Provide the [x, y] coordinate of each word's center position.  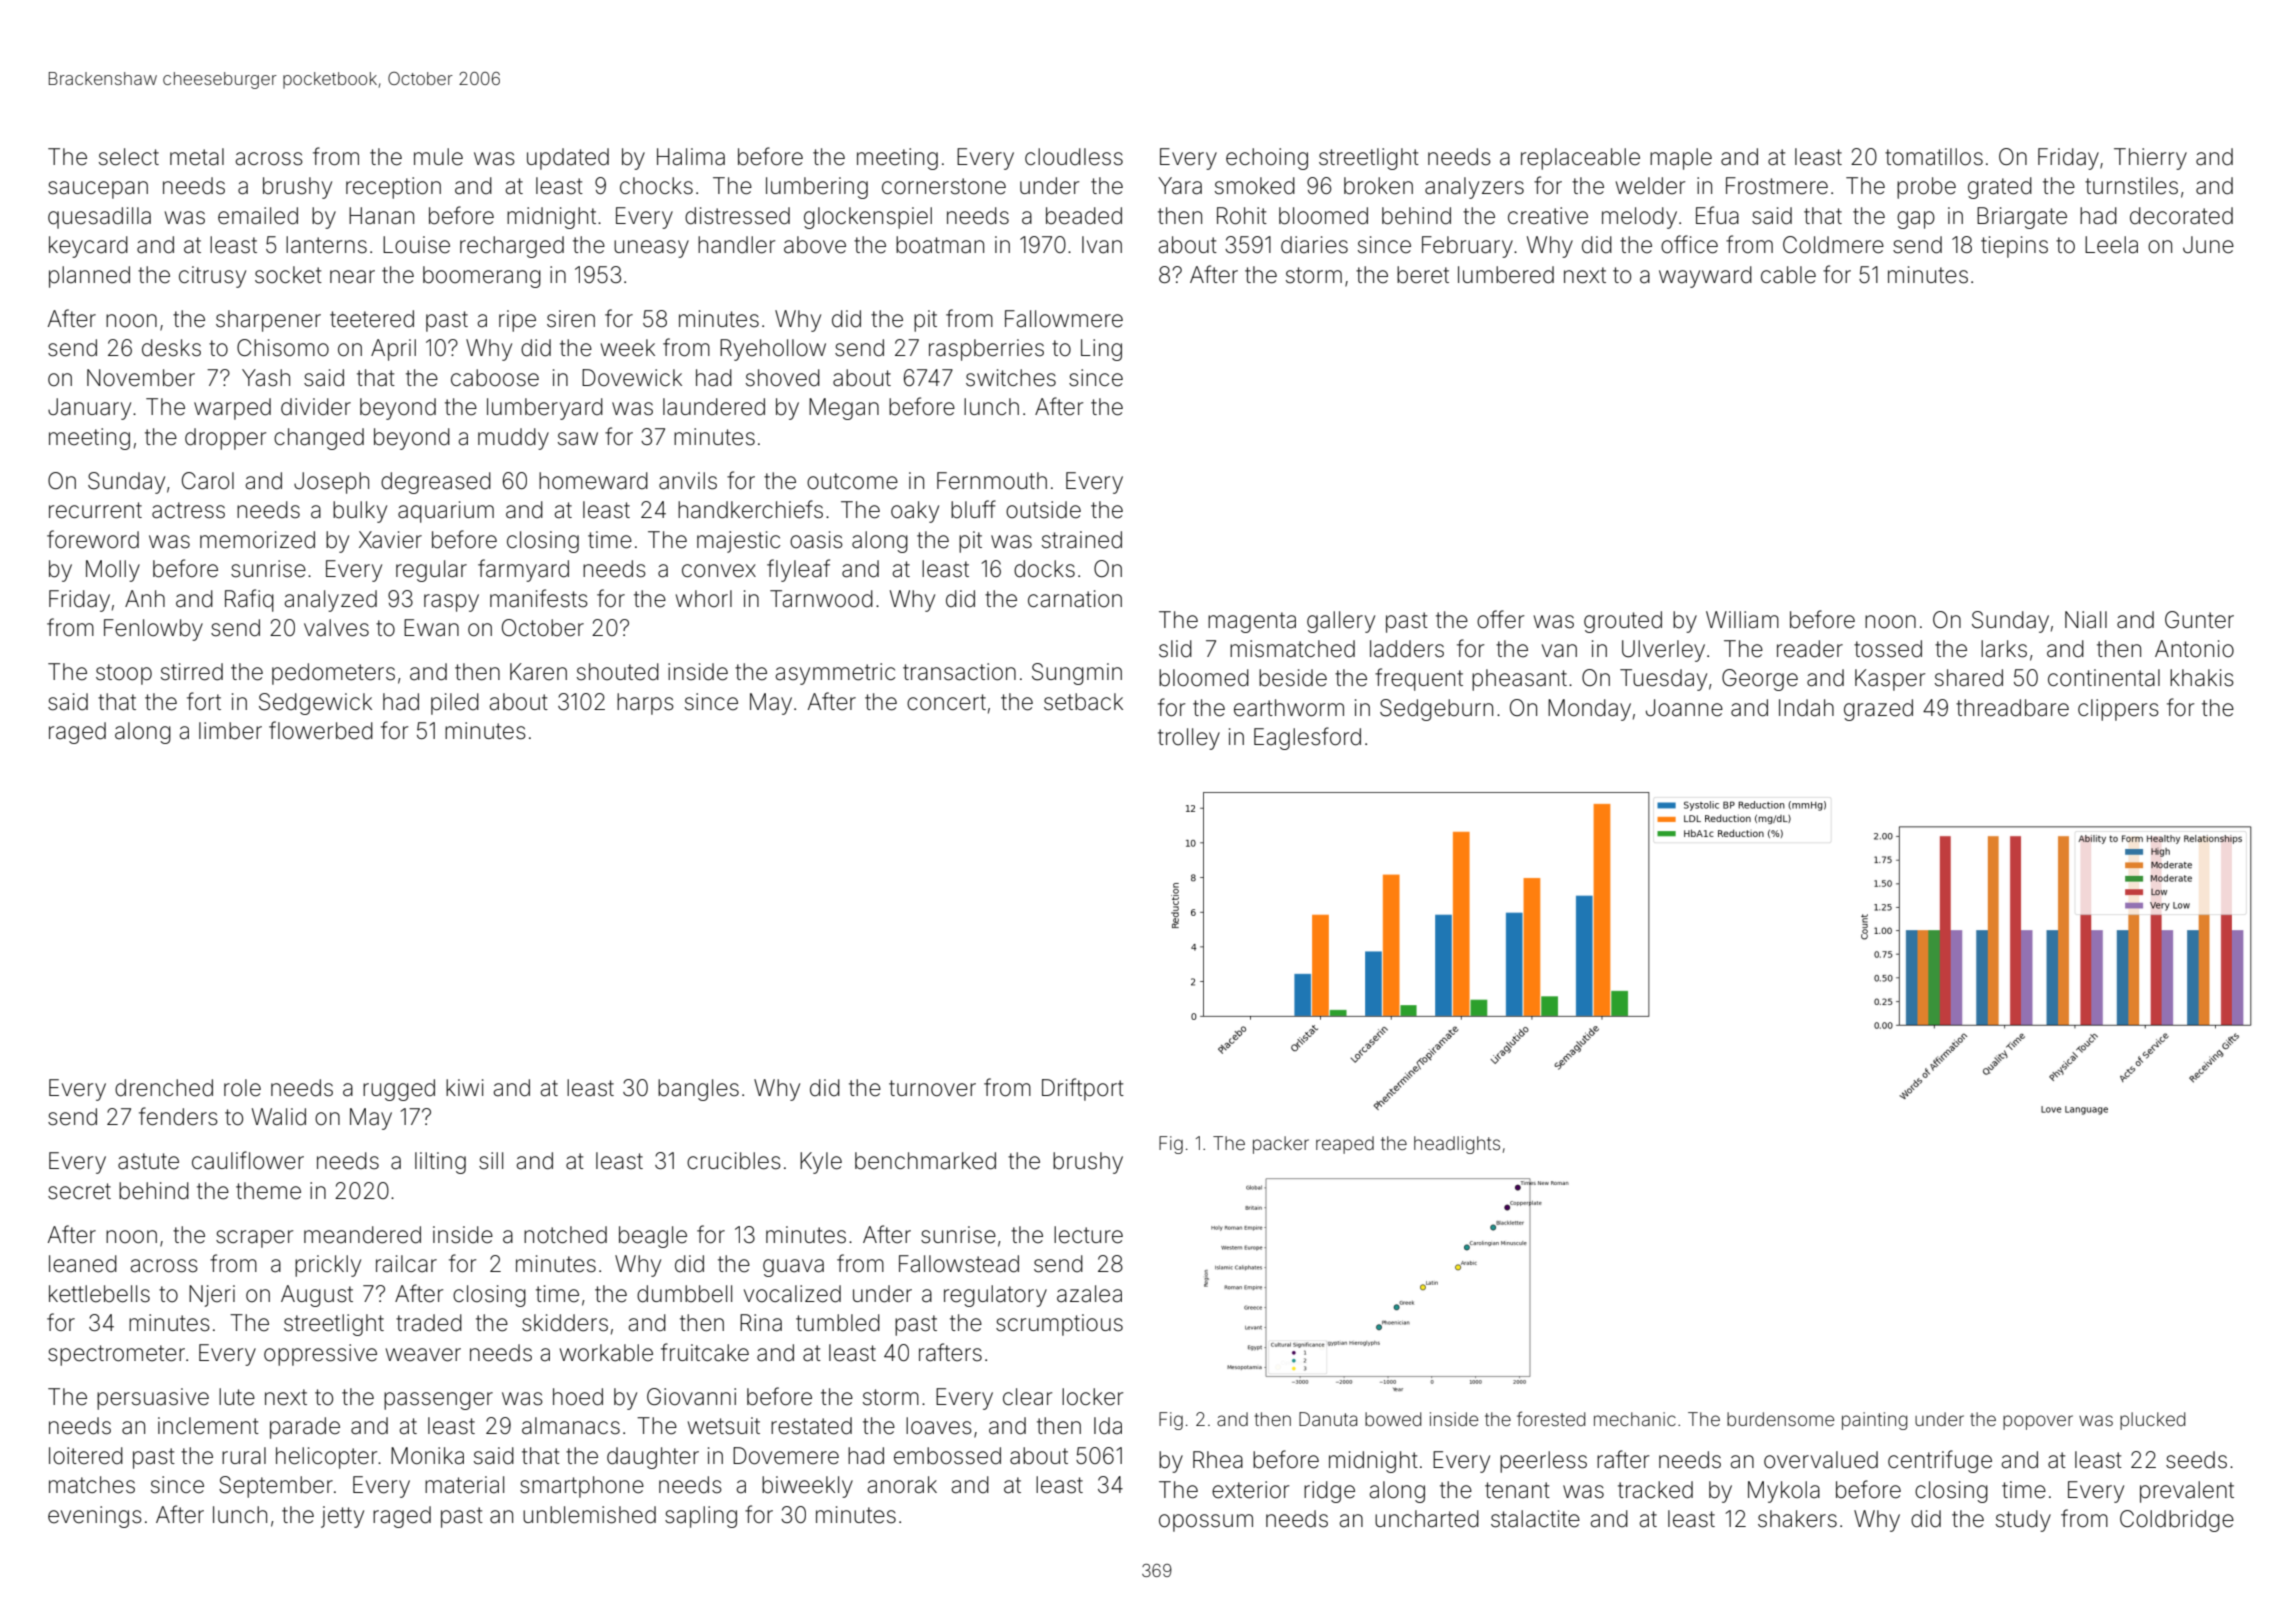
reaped [1345, 1145]
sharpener [268, 321]
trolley [1189, 739]
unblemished [589, 1515]
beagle [653, 1237]
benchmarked [925, 1161]
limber [230, 731]
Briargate [2022, 218]
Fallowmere [1064, 319]
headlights [1457, 1145]
